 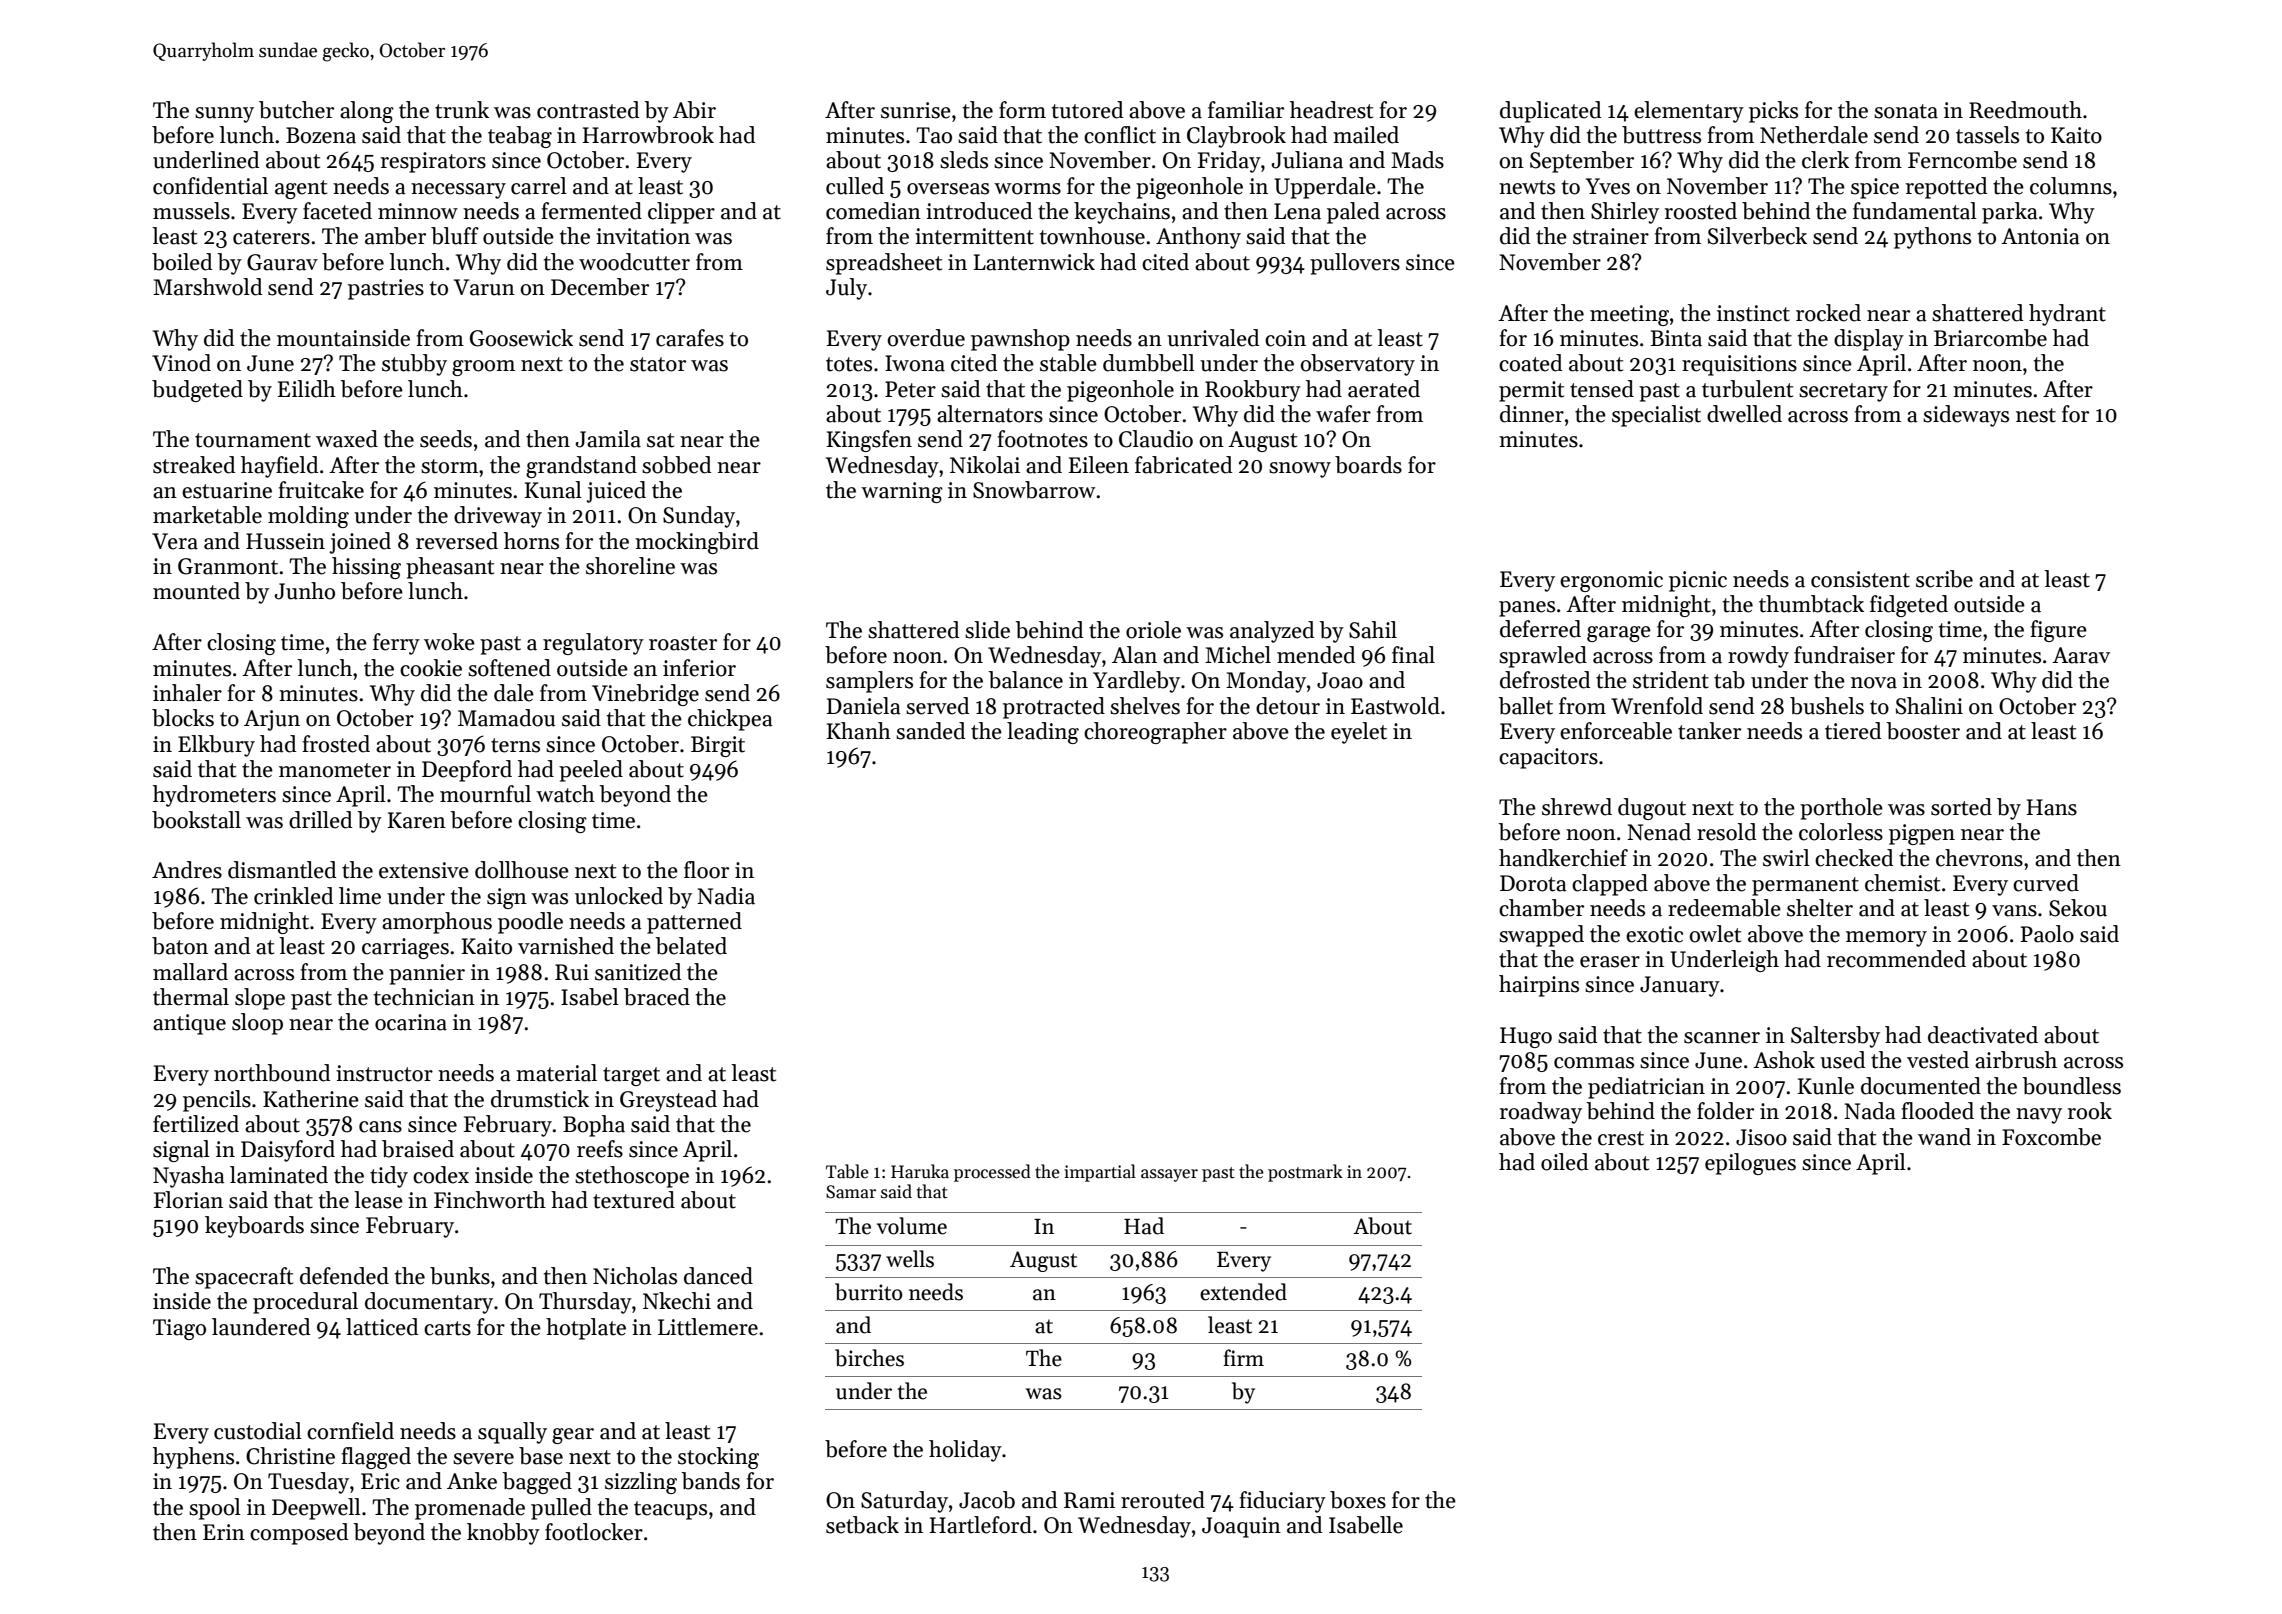 What do you see at coordinates (2025, 110) in the document?
I see `Reedmouth` at bounding box center [2025, 110].
